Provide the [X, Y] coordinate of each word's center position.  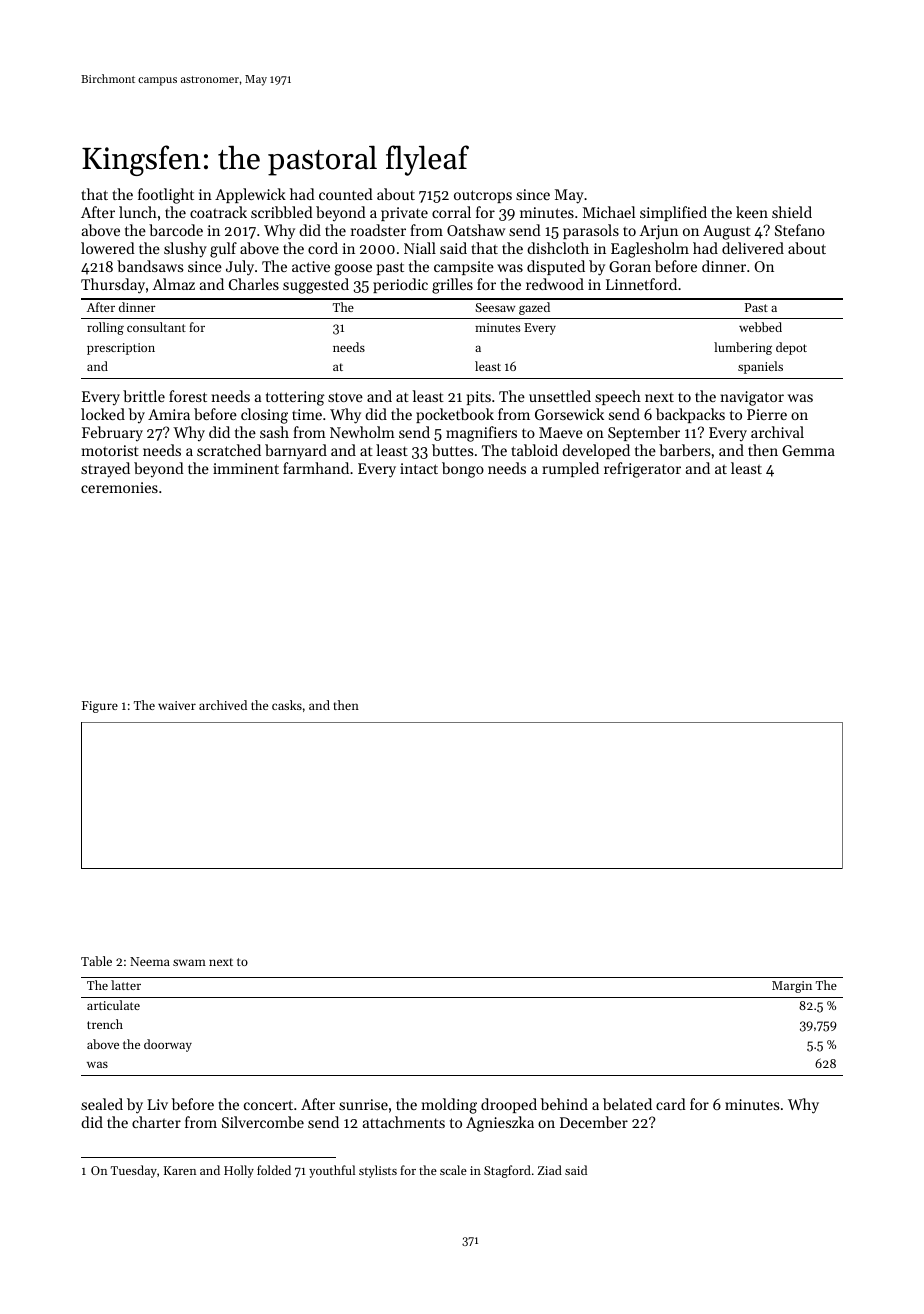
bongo [463, 470]
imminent [246, 468]
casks [287, 705]
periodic [400, 285]
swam [189, 962]
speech [618, 397]
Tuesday [134, 1171]
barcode [176, 230]
